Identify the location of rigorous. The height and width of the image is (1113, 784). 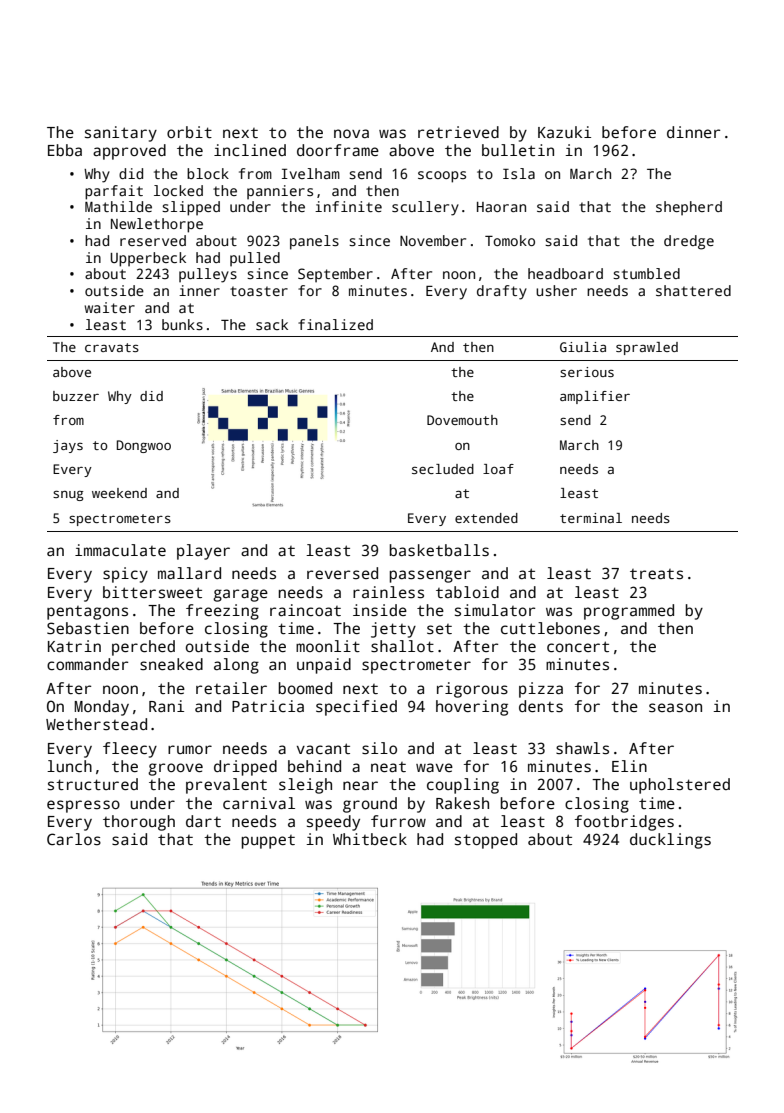
(472, 690).
